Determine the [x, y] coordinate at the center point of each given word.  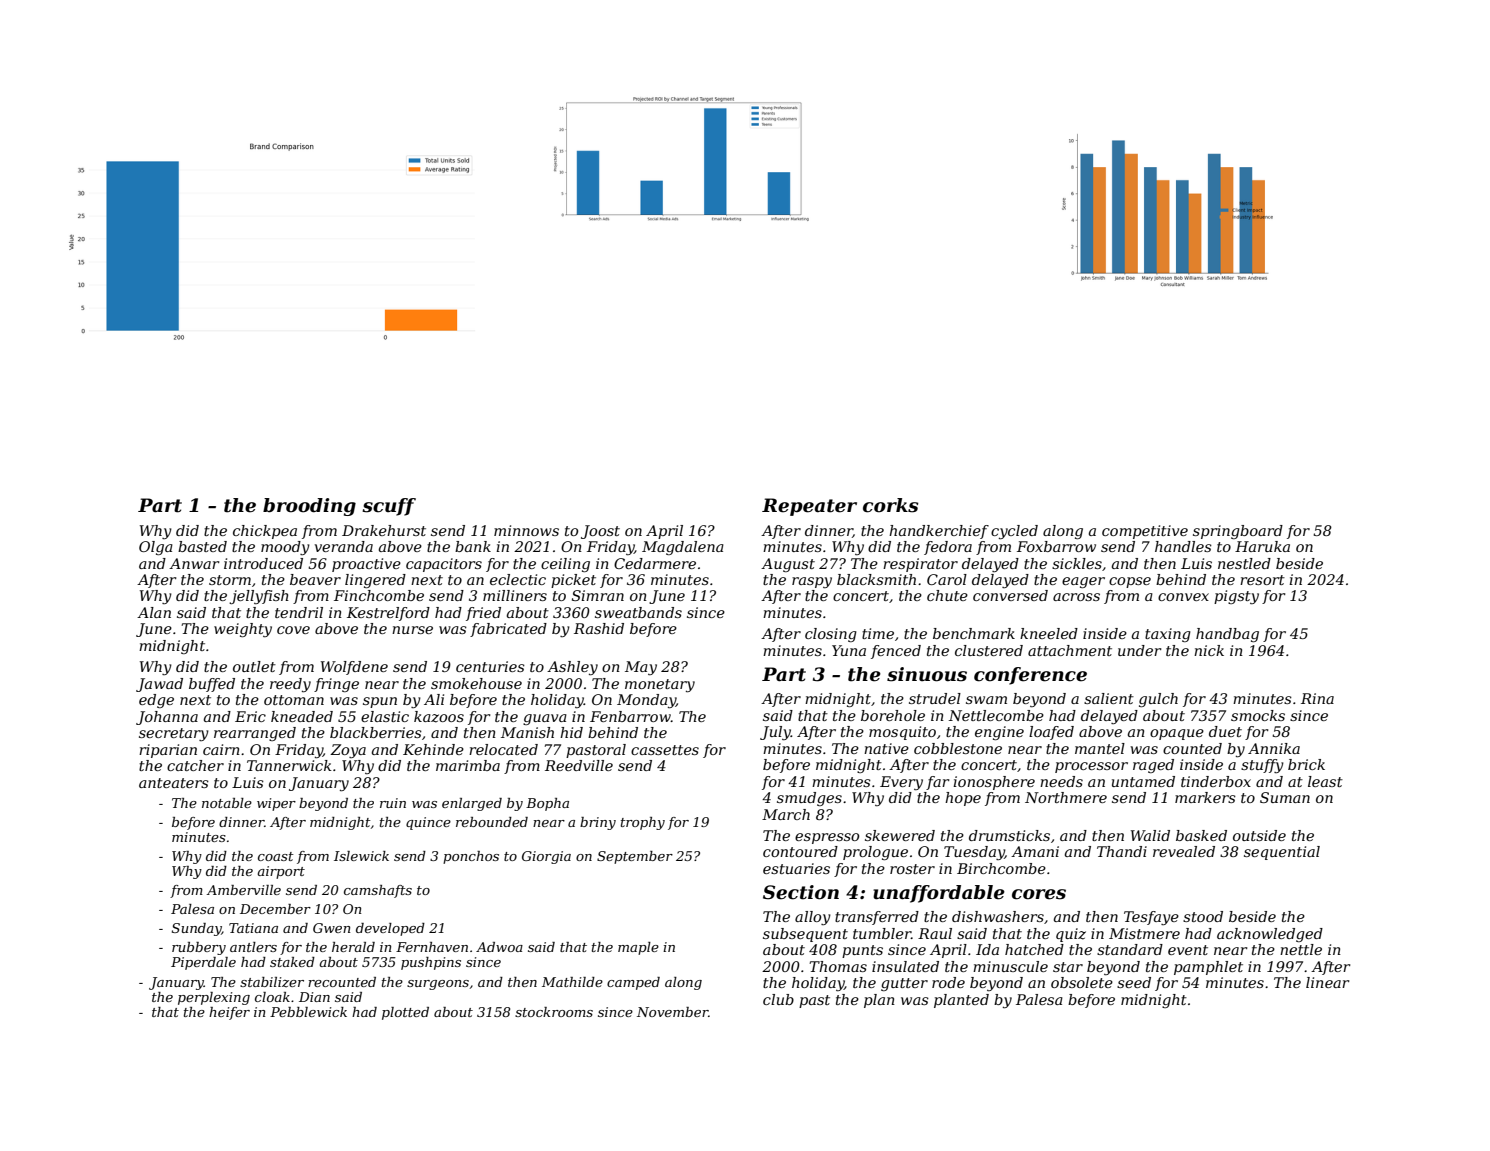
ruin [393, 803]
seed [1134, 982]
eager [1083, 582]
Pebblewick [308, 1012]
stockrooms [554, 1012]
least [1325, 781]
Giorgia [546, 857]
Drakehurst [384, 530]
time [878, 633]
